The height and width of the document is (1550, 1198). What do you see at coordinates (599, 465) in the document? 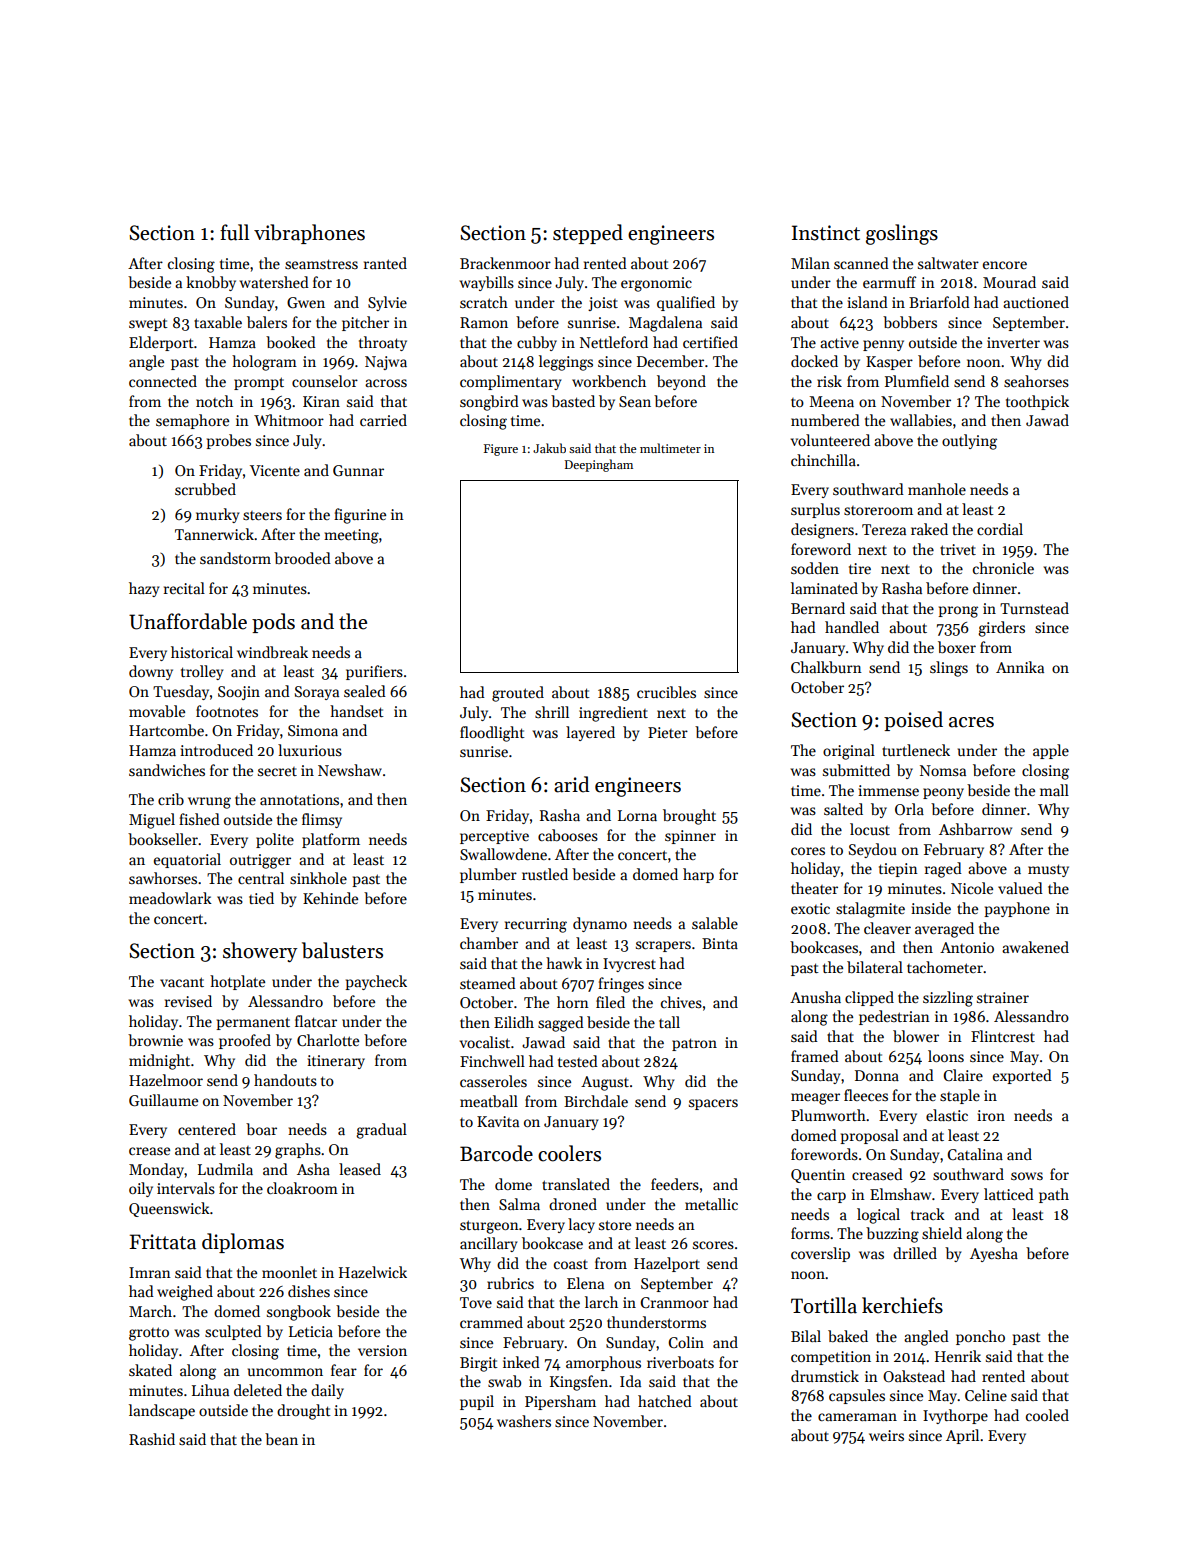
I see `Deepingham` at bounding box center [599, 465].
